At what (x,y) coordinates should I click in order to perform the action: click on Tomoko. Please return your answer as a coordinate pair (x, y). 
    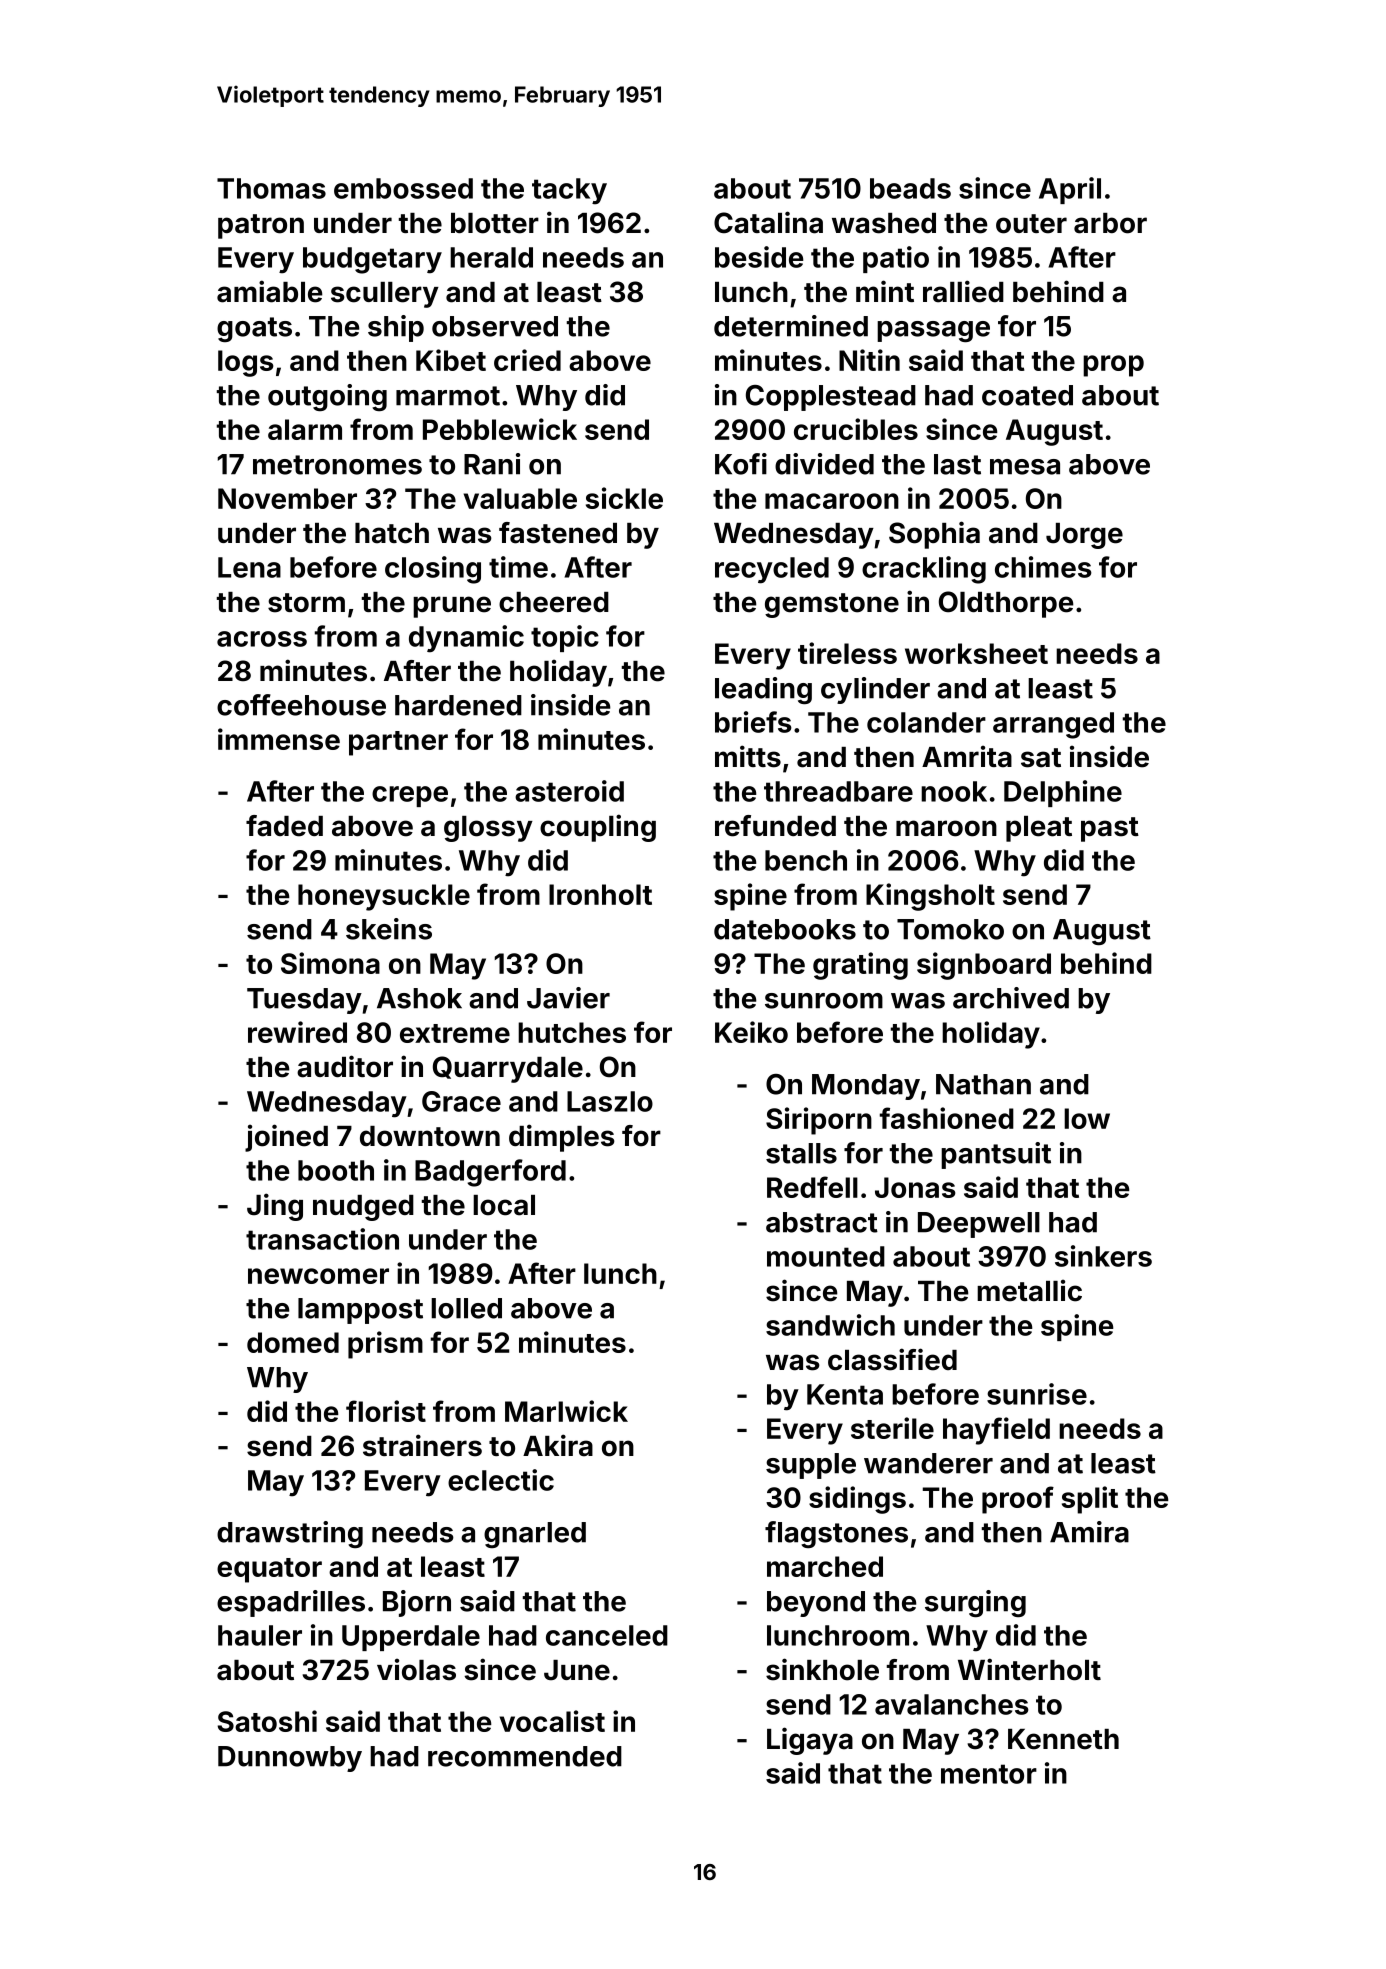
    Looking at the image, I should click on (950, 929).
